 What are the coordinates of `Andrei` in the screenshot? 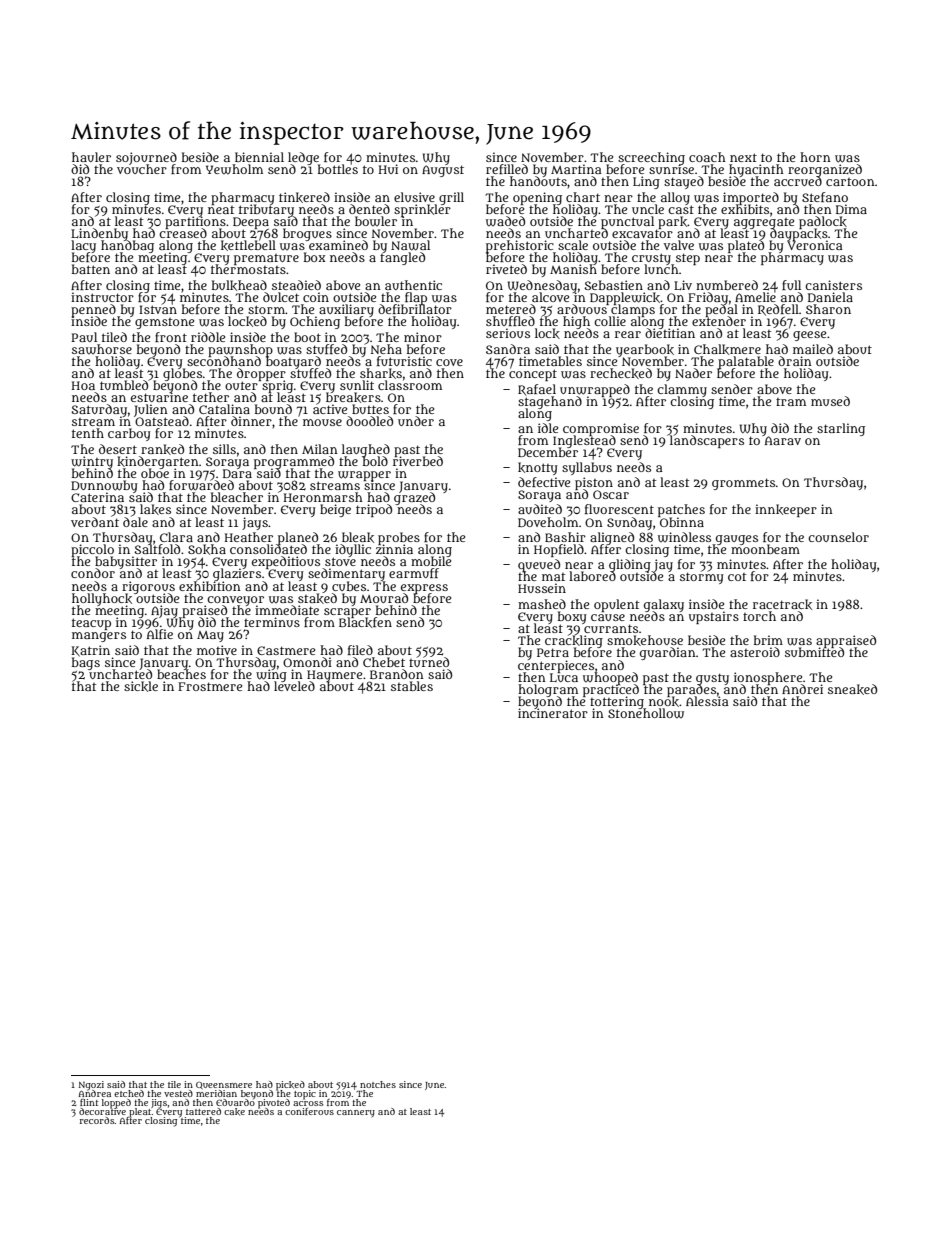 It's located at (802, 689).
